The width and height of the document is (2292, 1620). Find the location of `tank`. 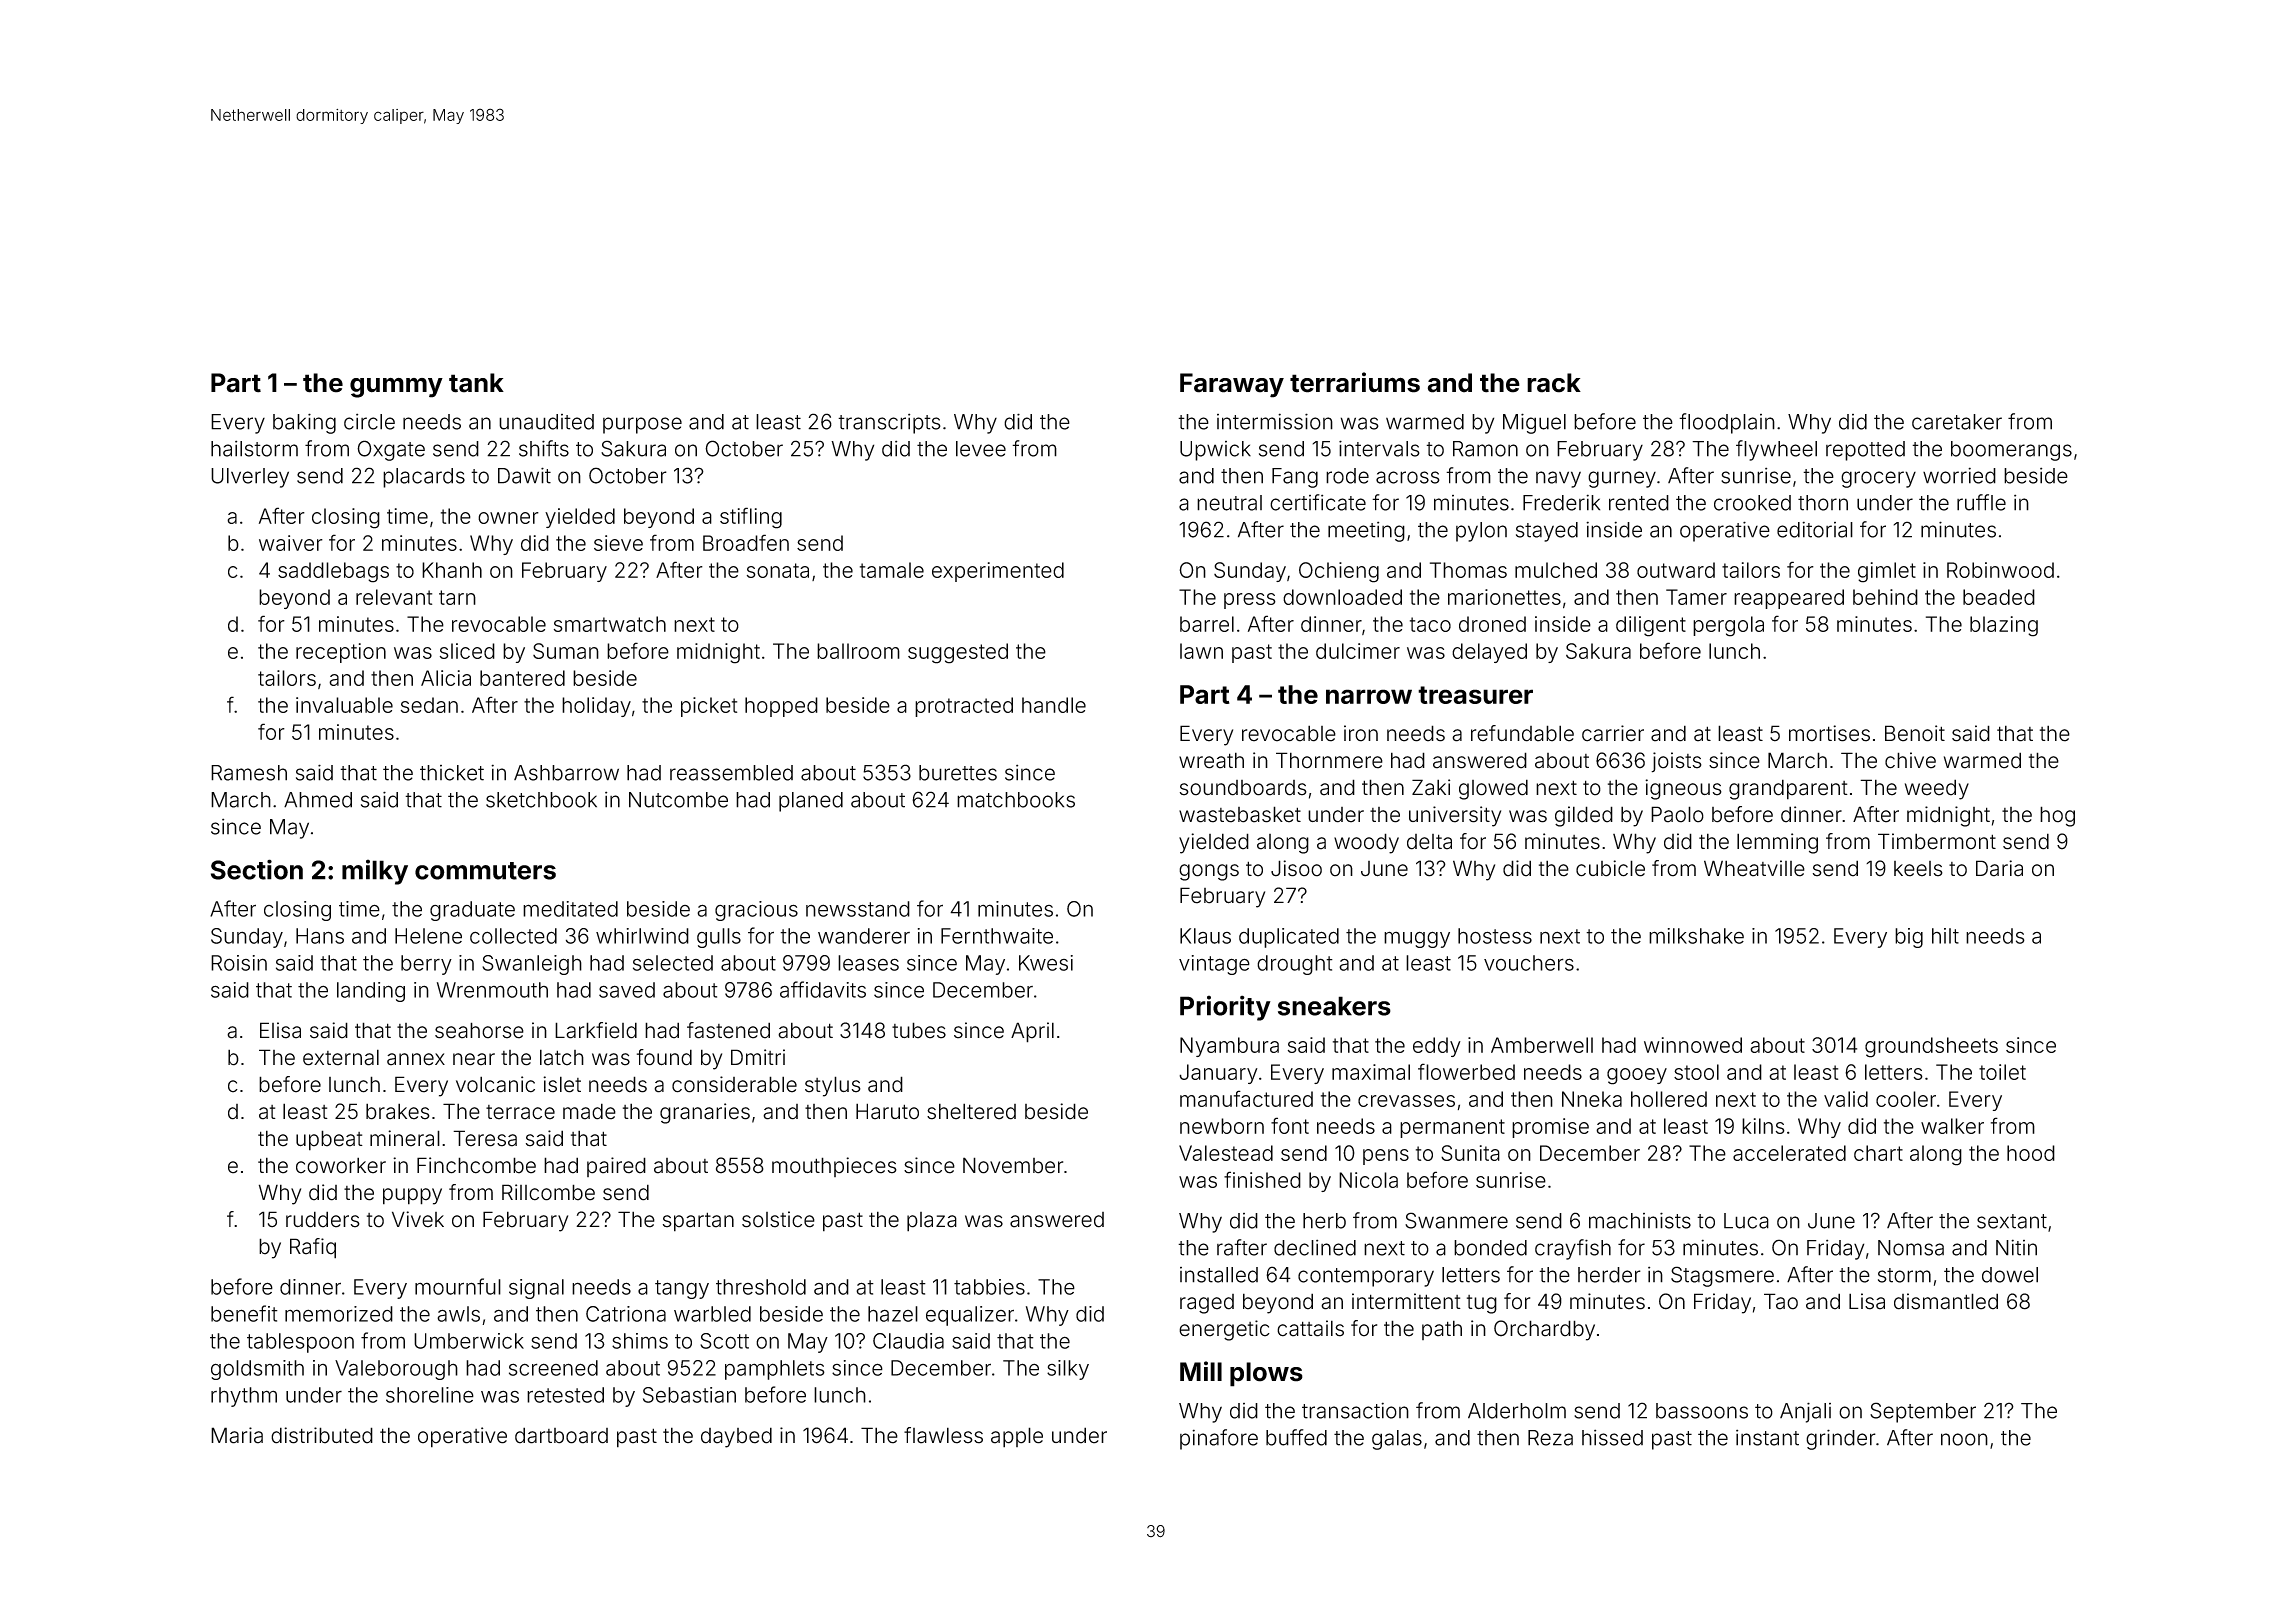

tank is located at coordinates (476, 383).
